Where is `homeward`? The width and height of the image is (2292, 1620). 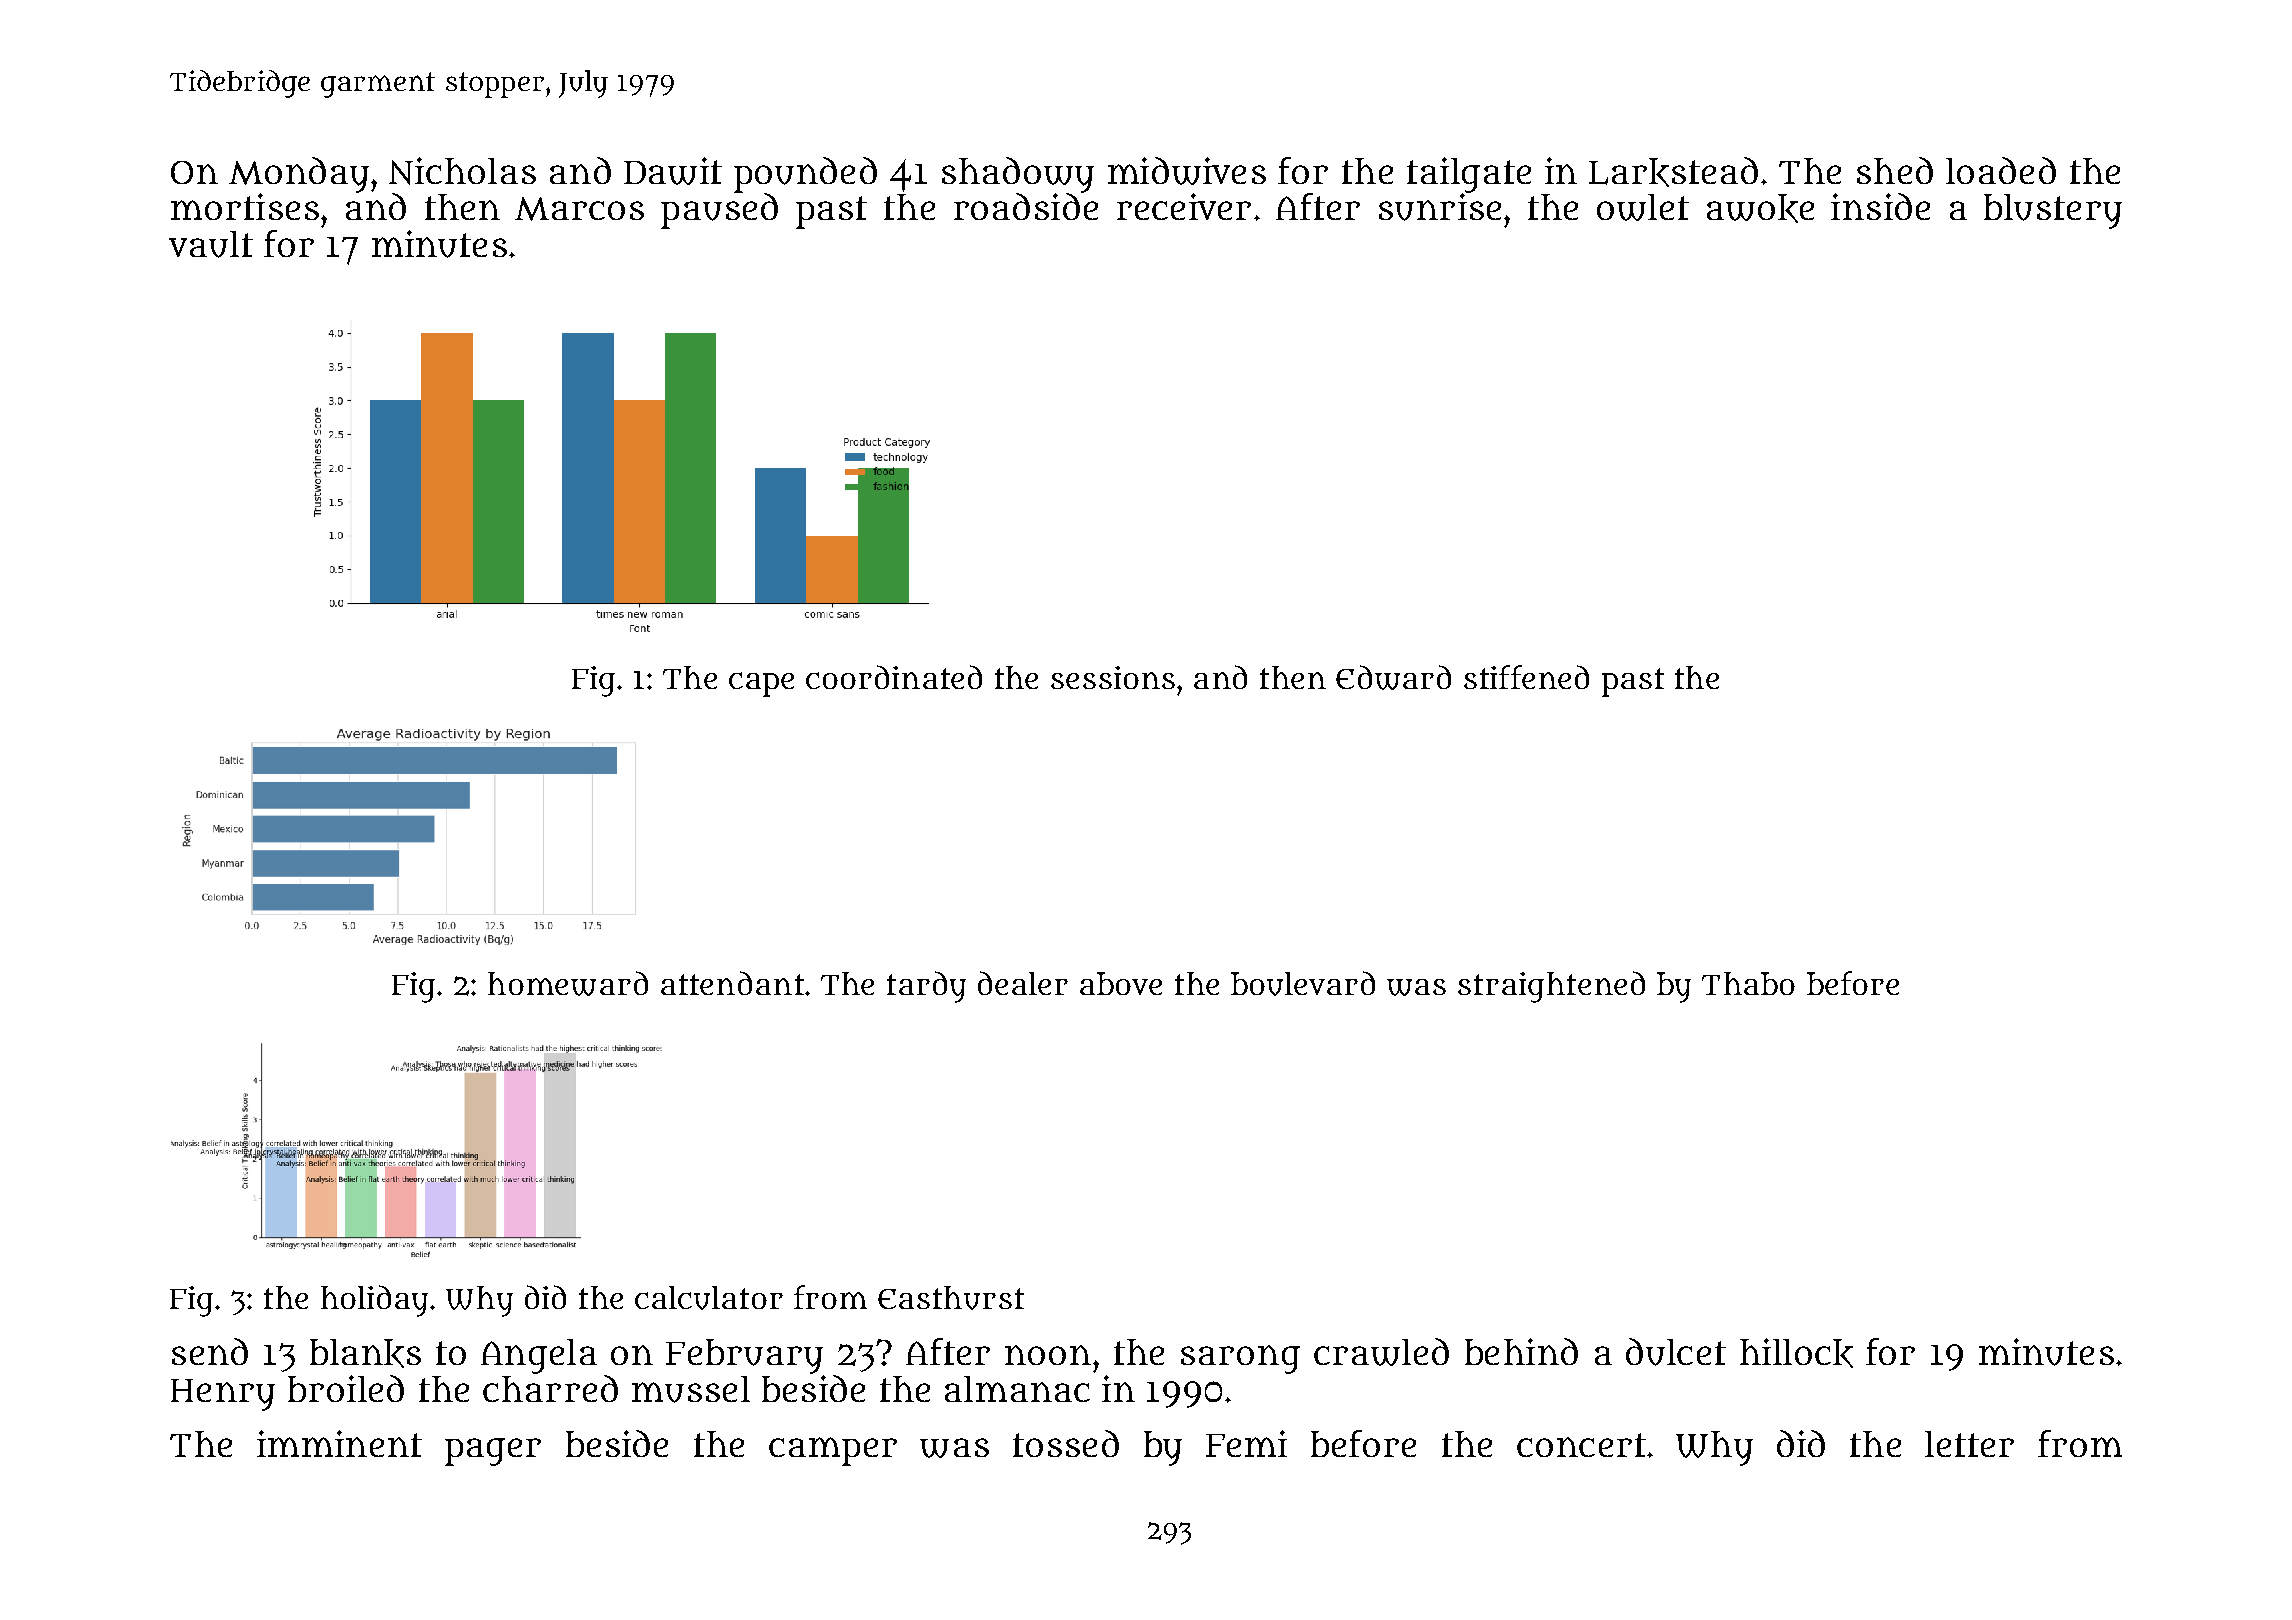 homeward is located at coordinates (568, 983).
